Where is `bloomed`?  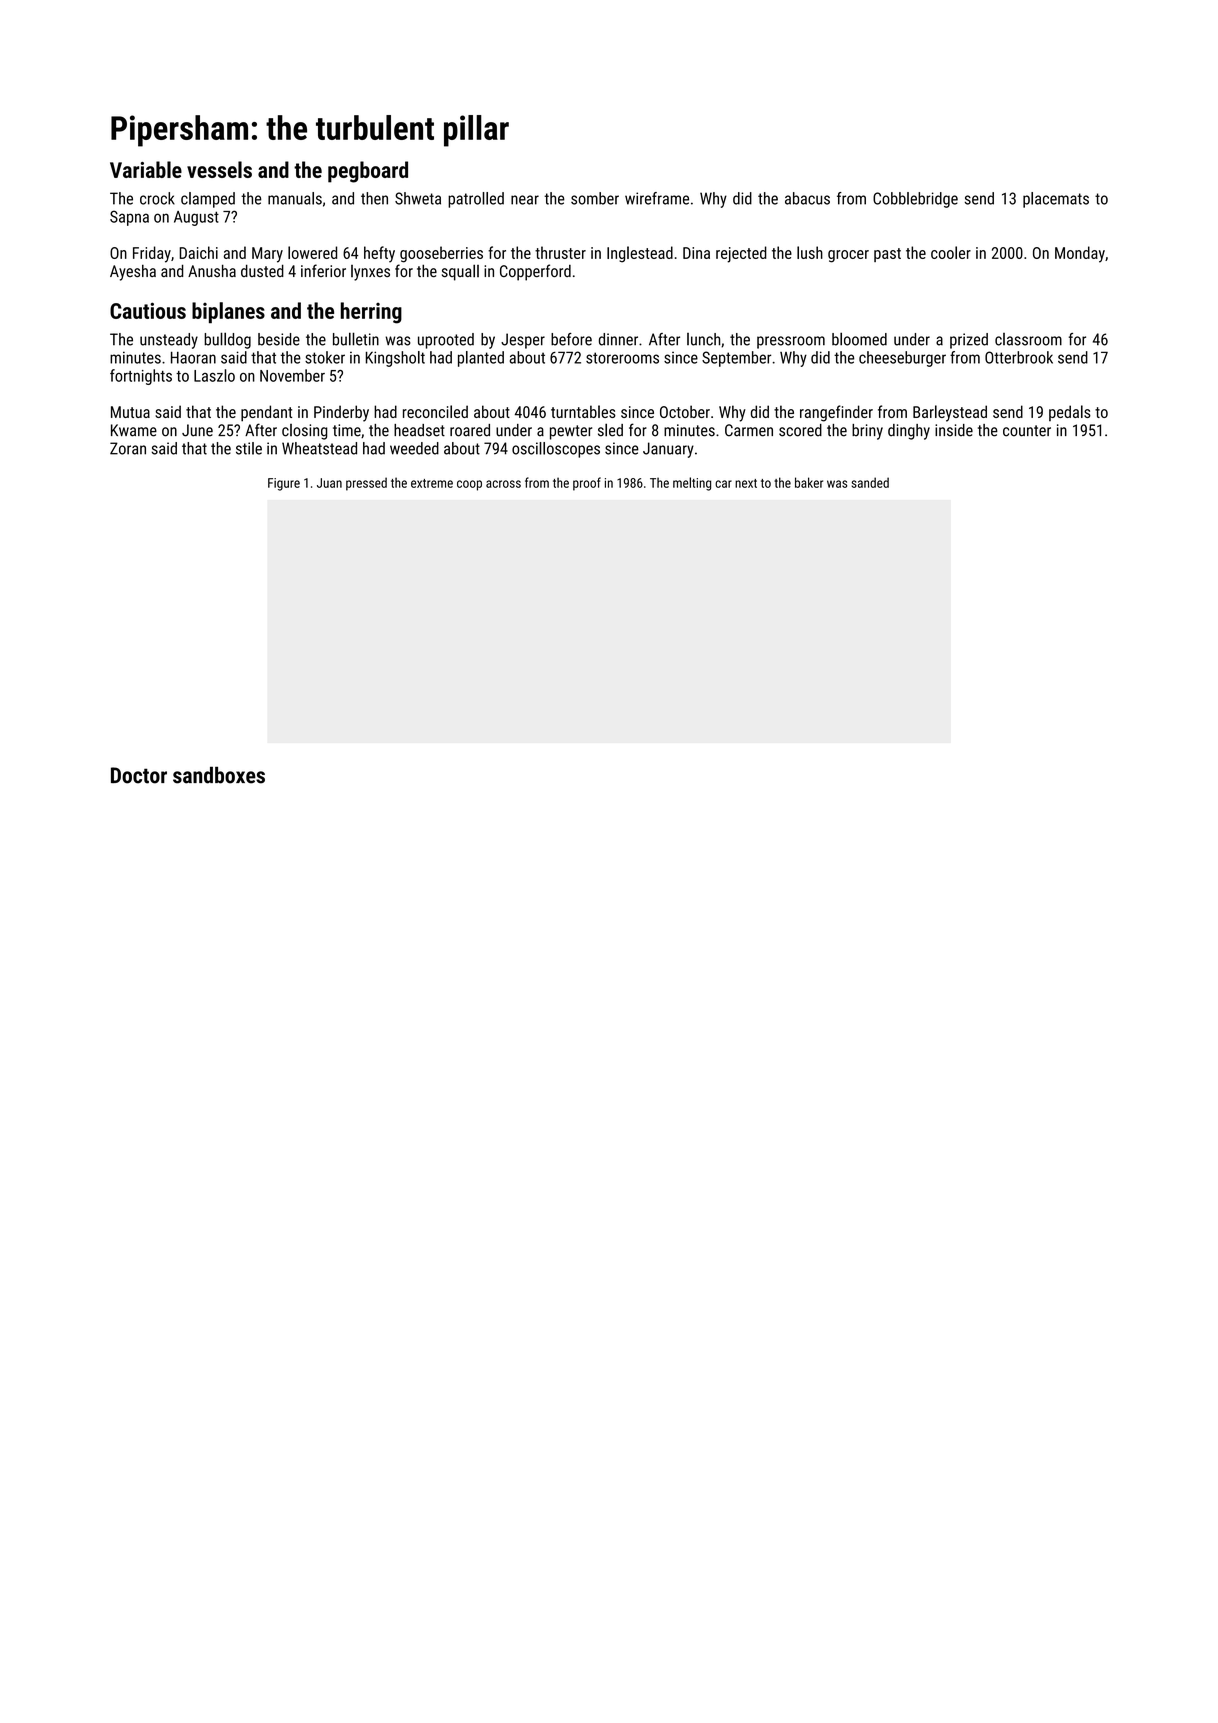
bloomed is located at coordinates (859, 339).
